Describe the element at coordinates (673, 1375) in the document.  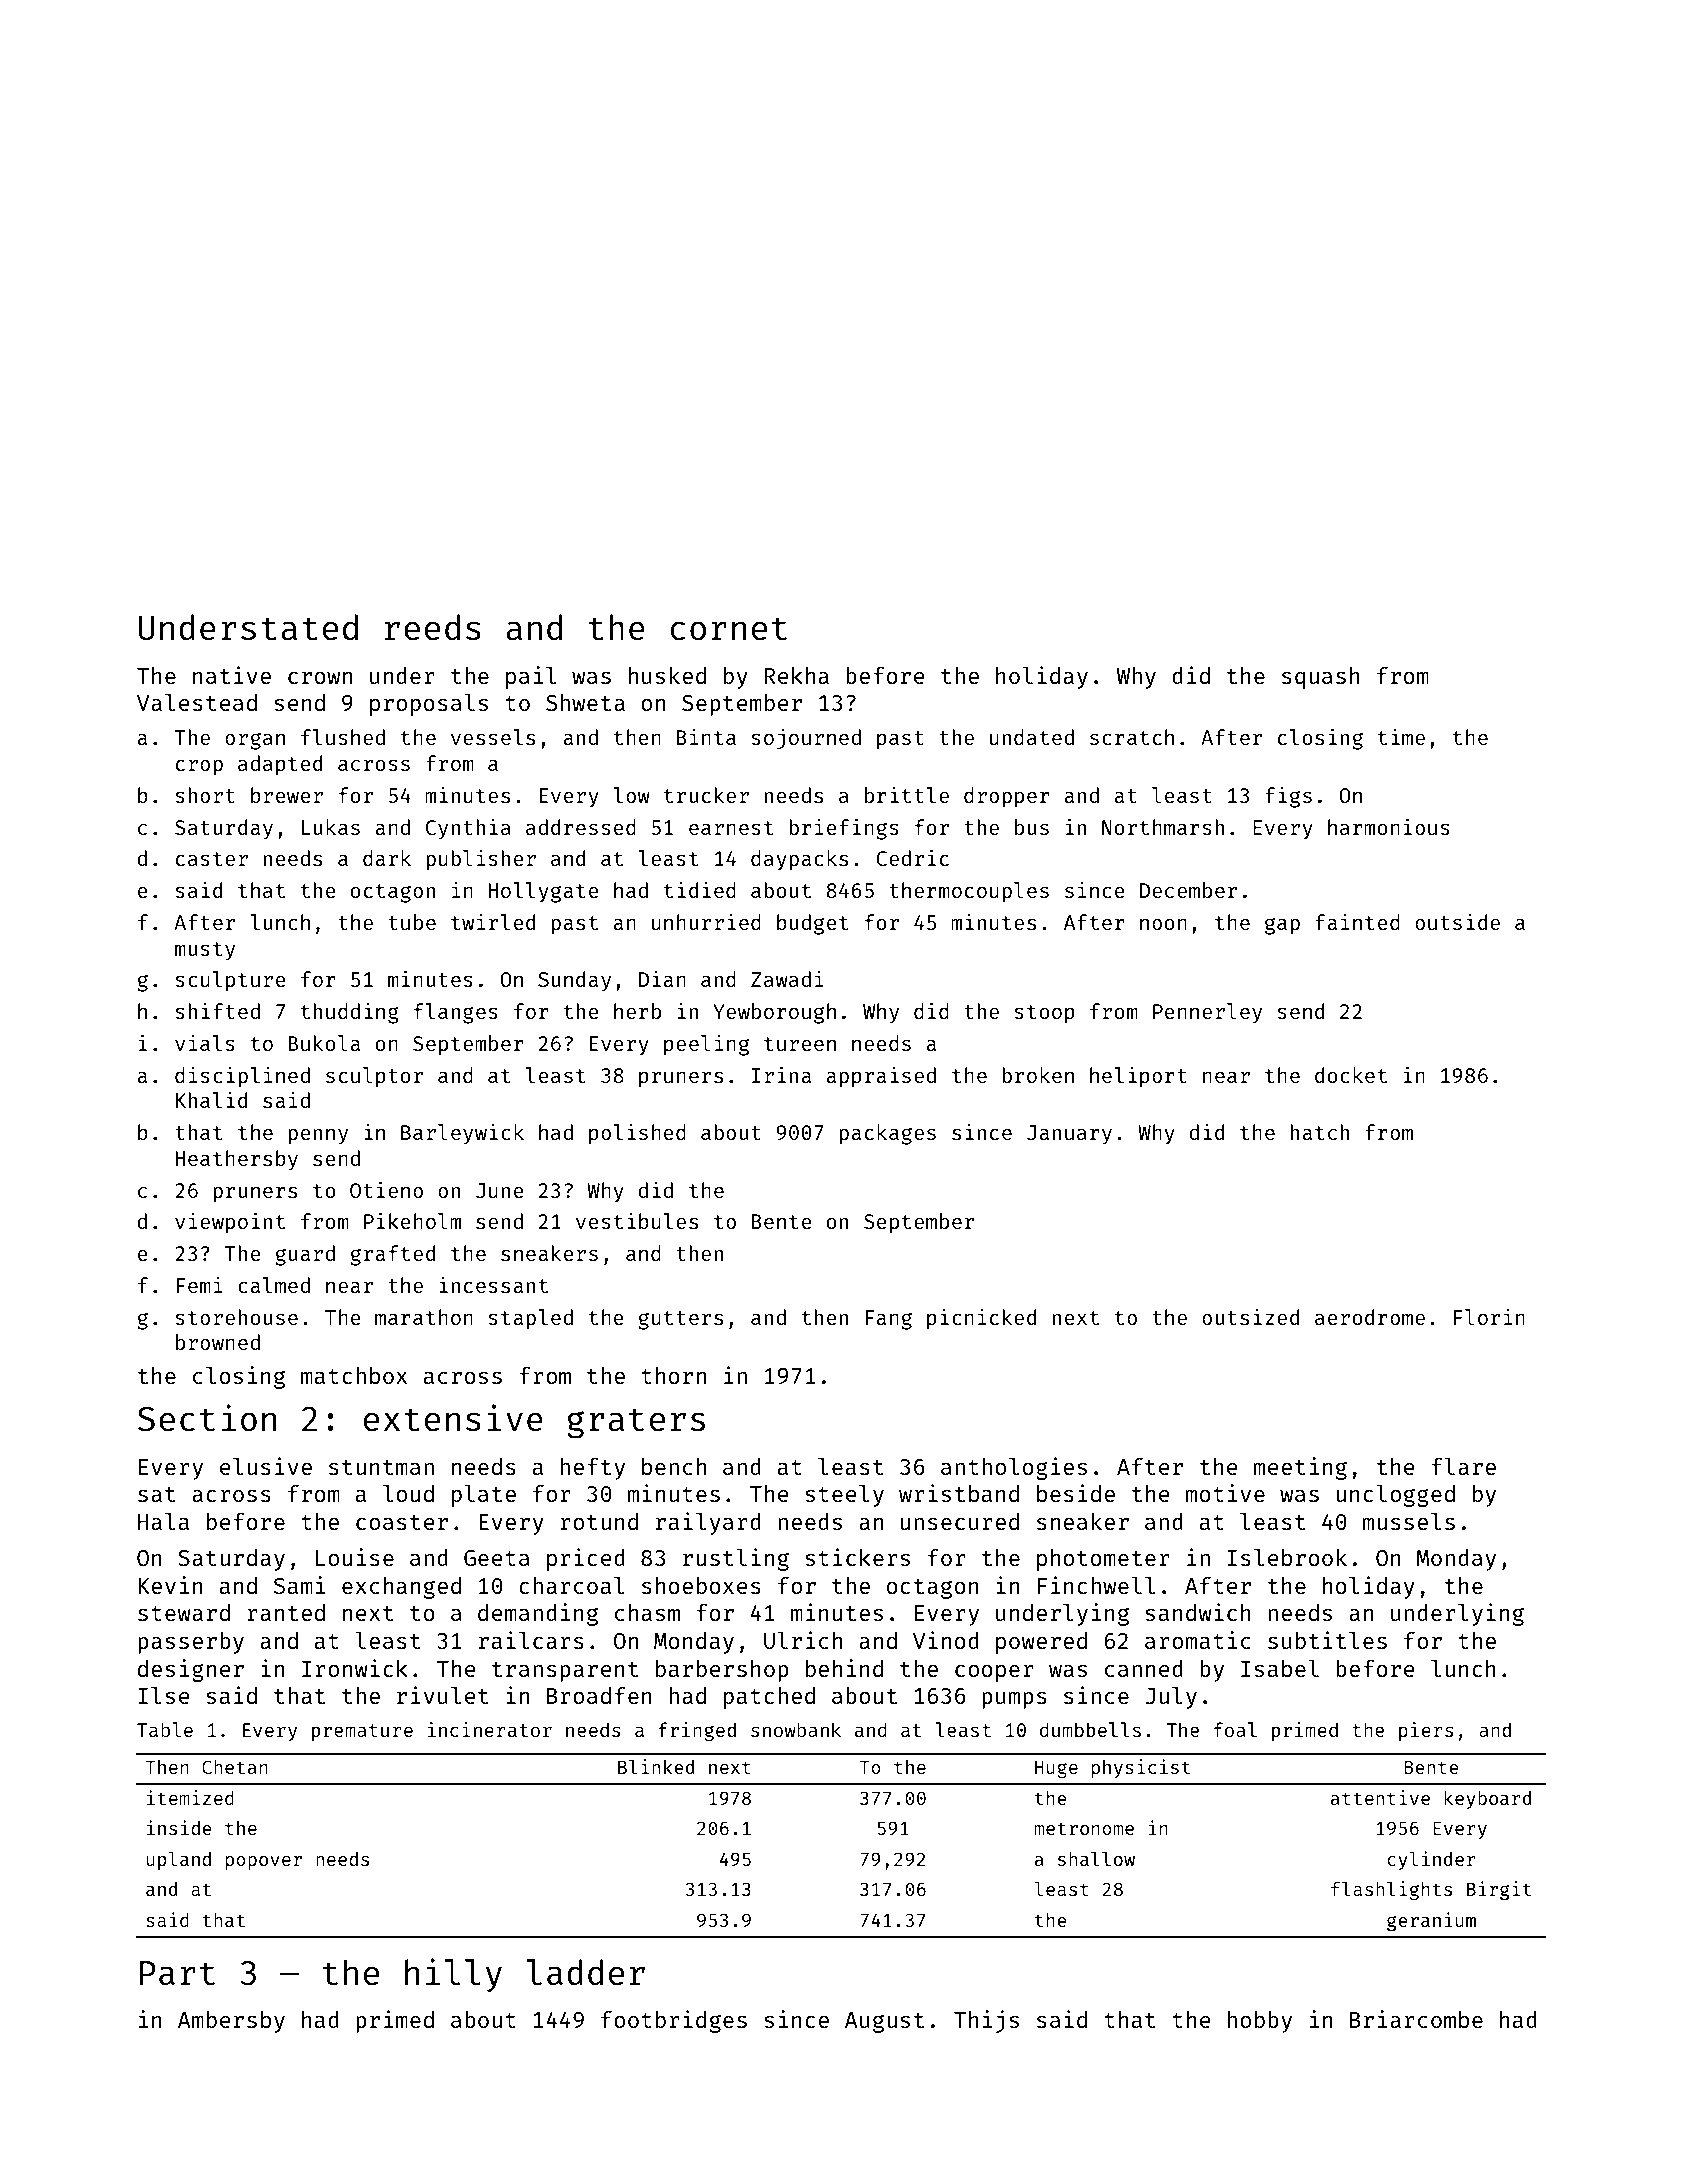
I see `thorn` at that location.
